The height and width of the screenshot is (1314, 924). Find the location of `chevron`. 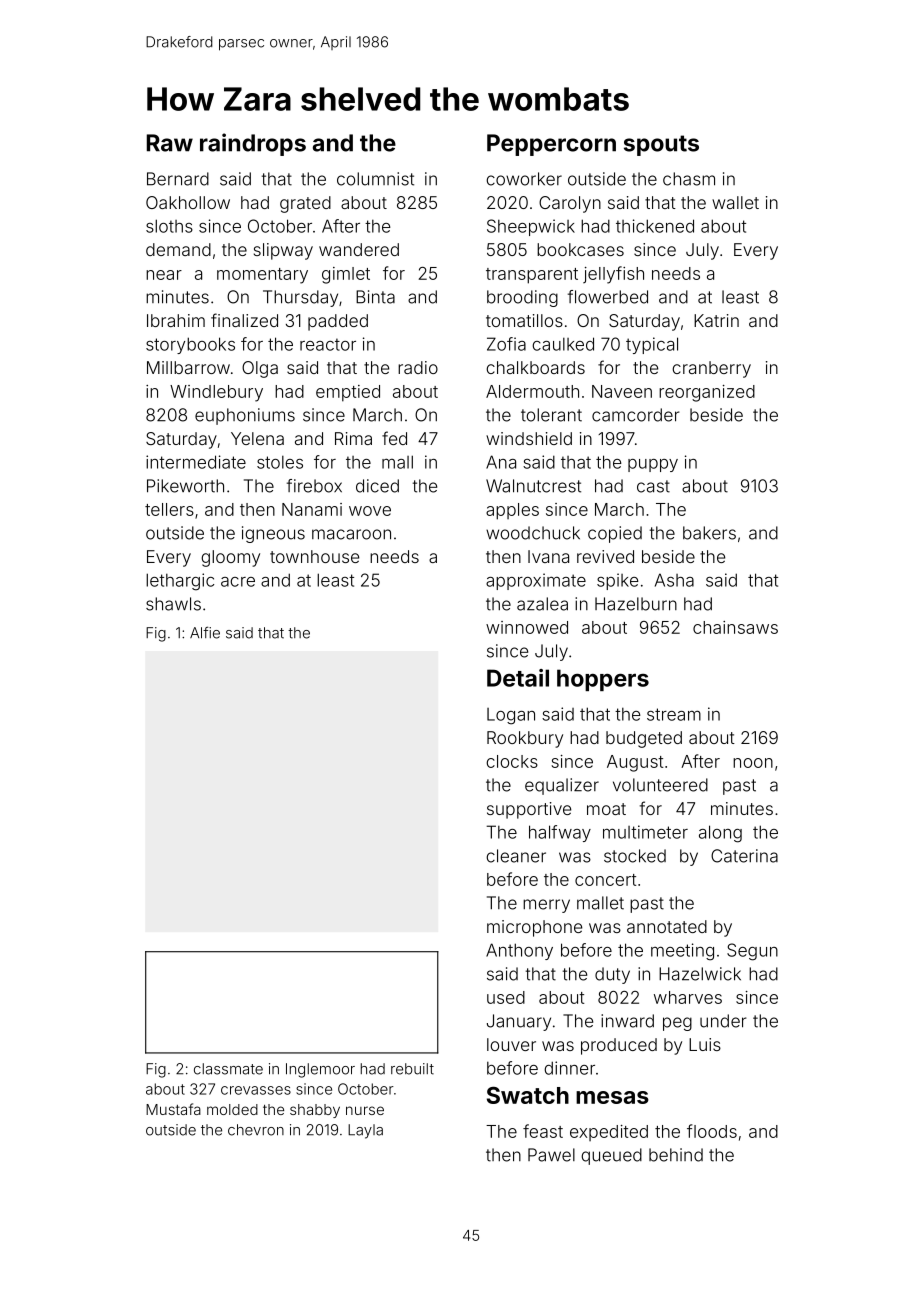

chevron is located at coordinates (256, 1130).
